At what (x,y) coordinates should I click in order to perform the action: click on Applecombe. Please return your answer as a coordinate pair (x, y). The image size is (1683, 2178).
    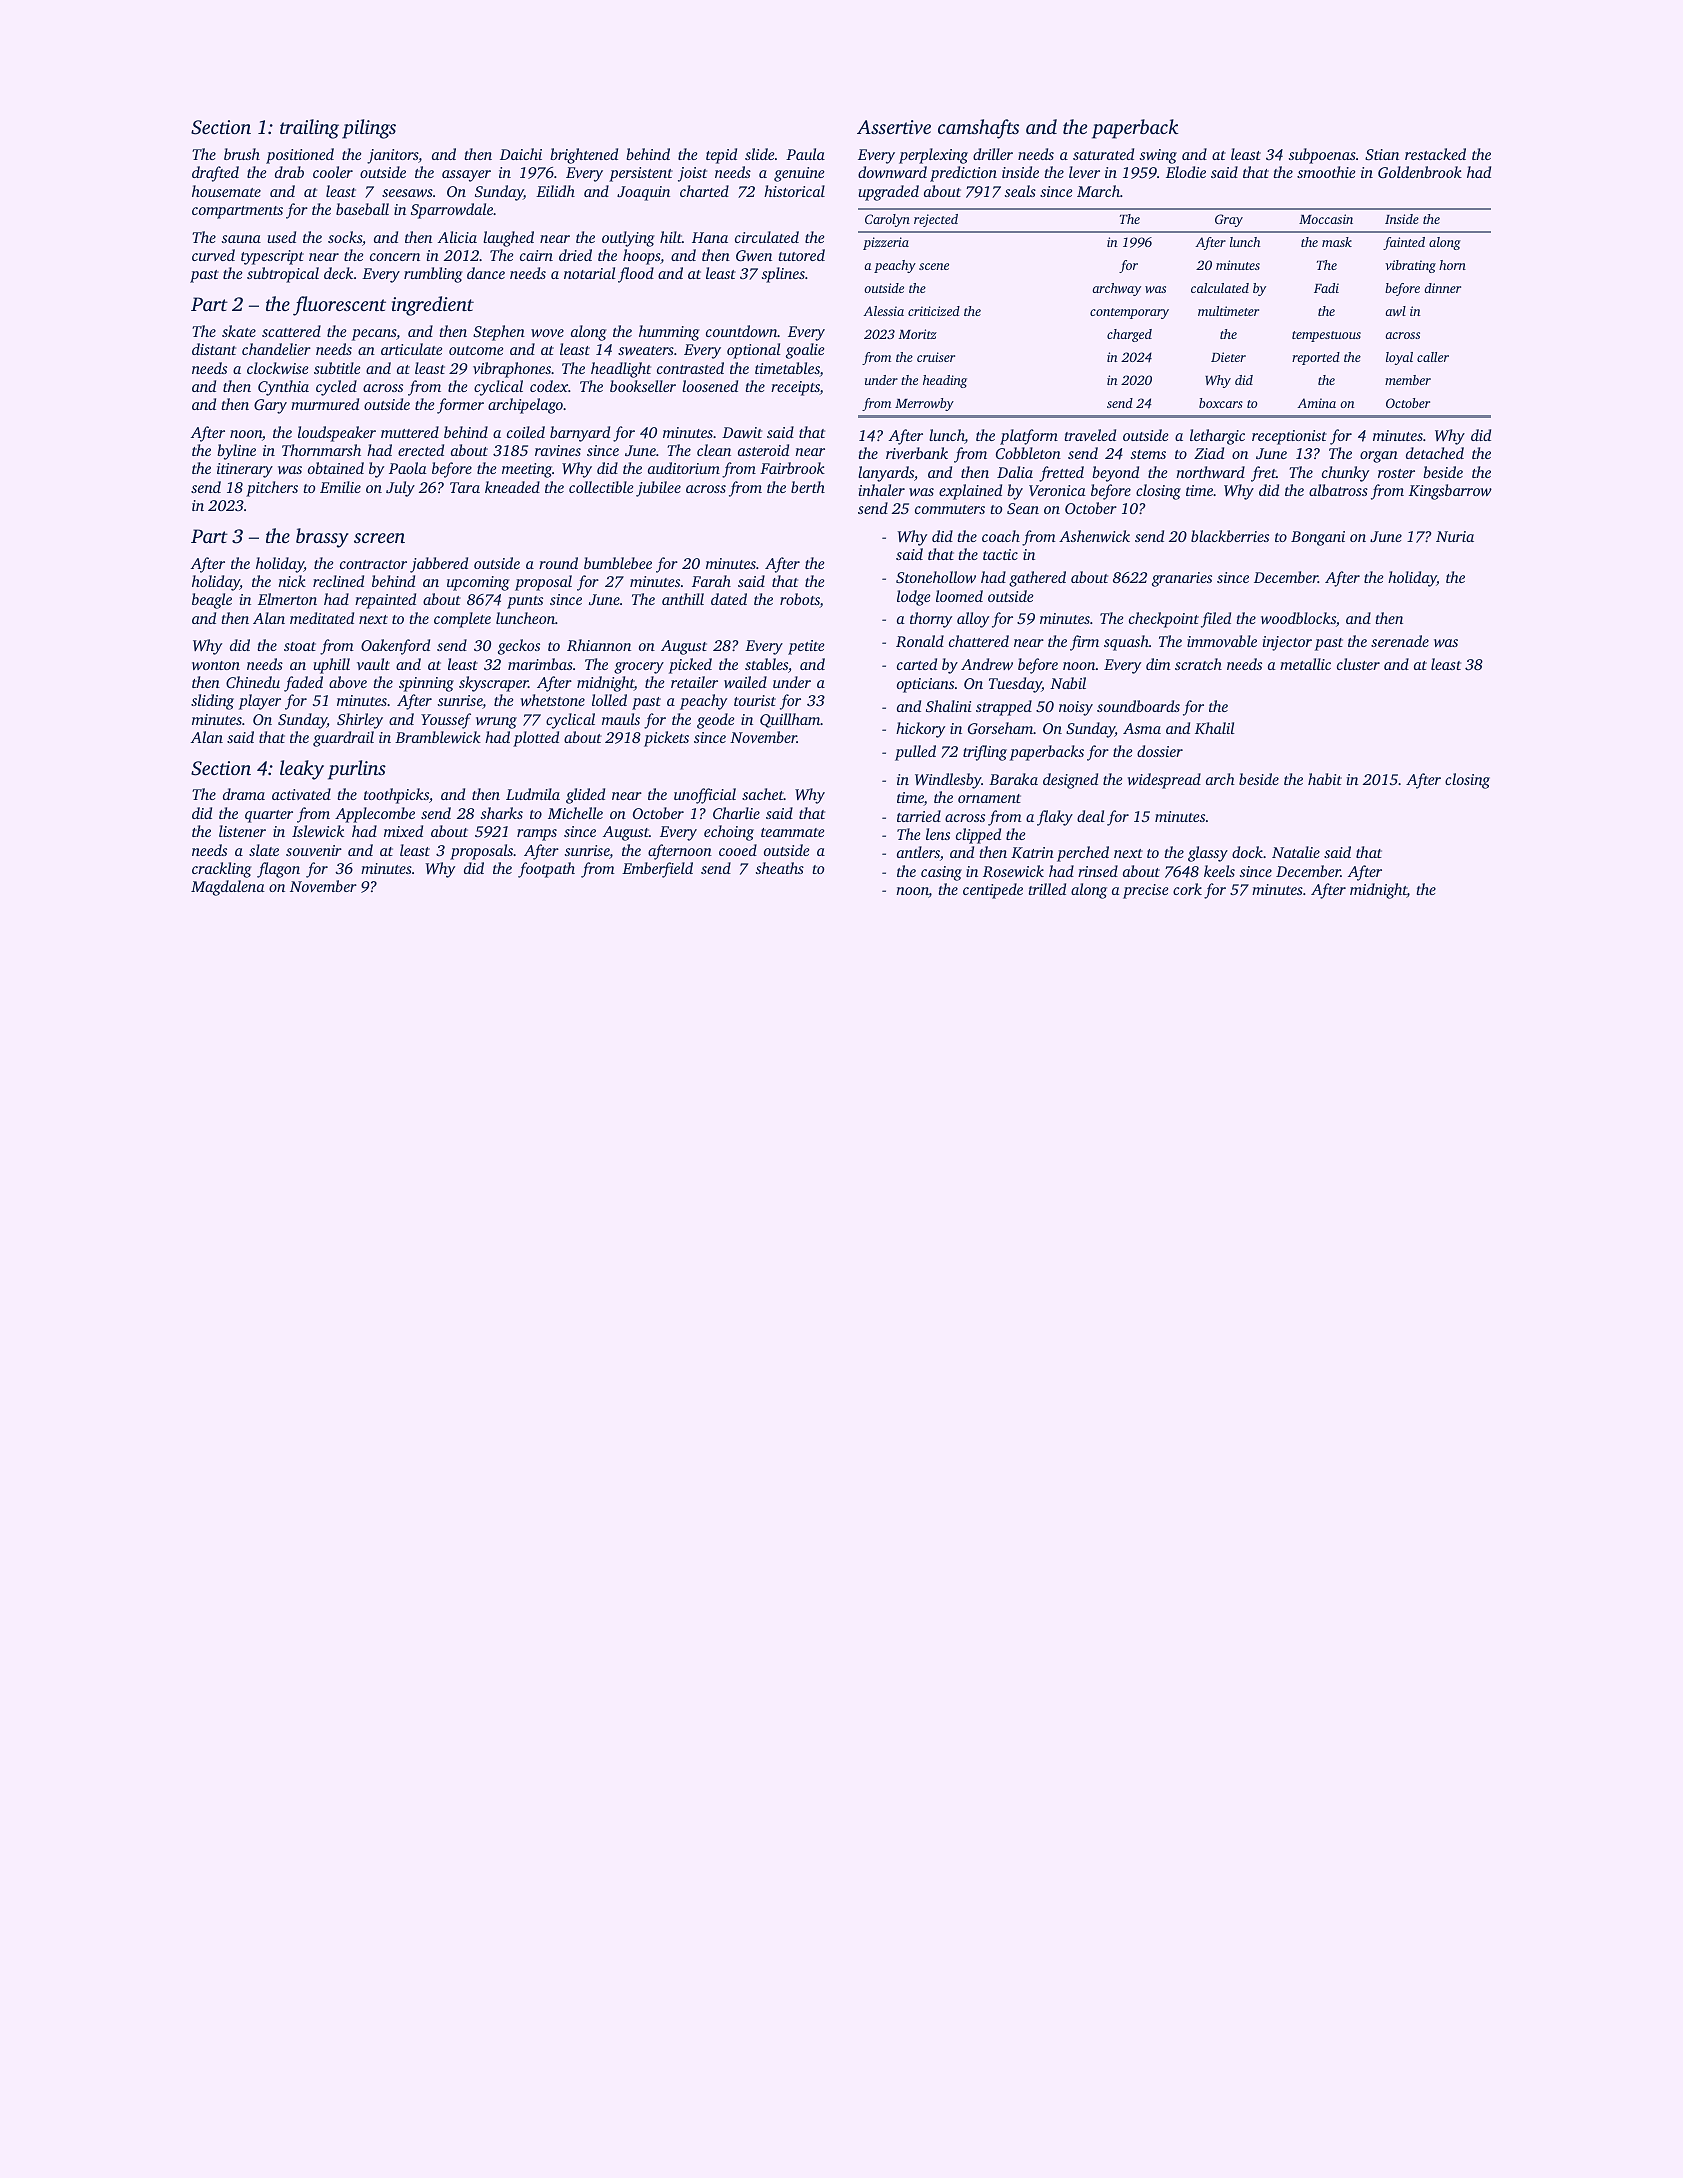
    Looking at the image, I should click on (375, 815).
